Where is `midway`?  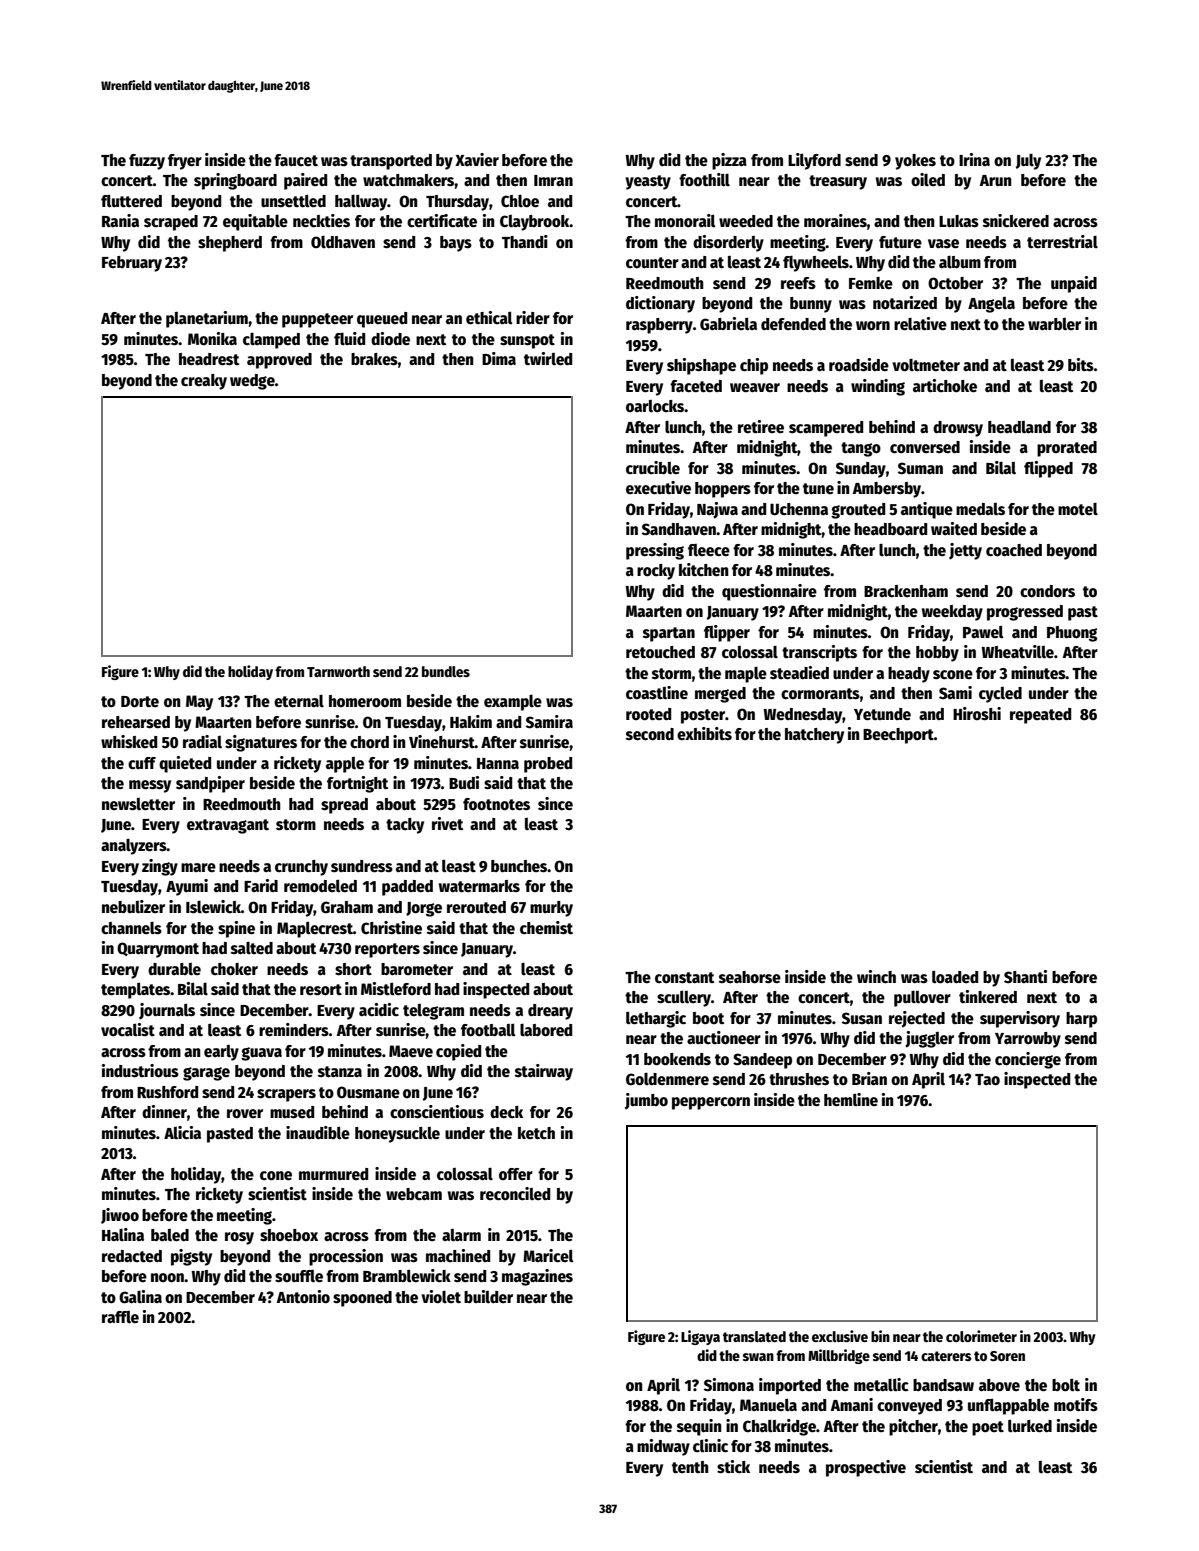 midway is located at coordinates (663, 1447).
